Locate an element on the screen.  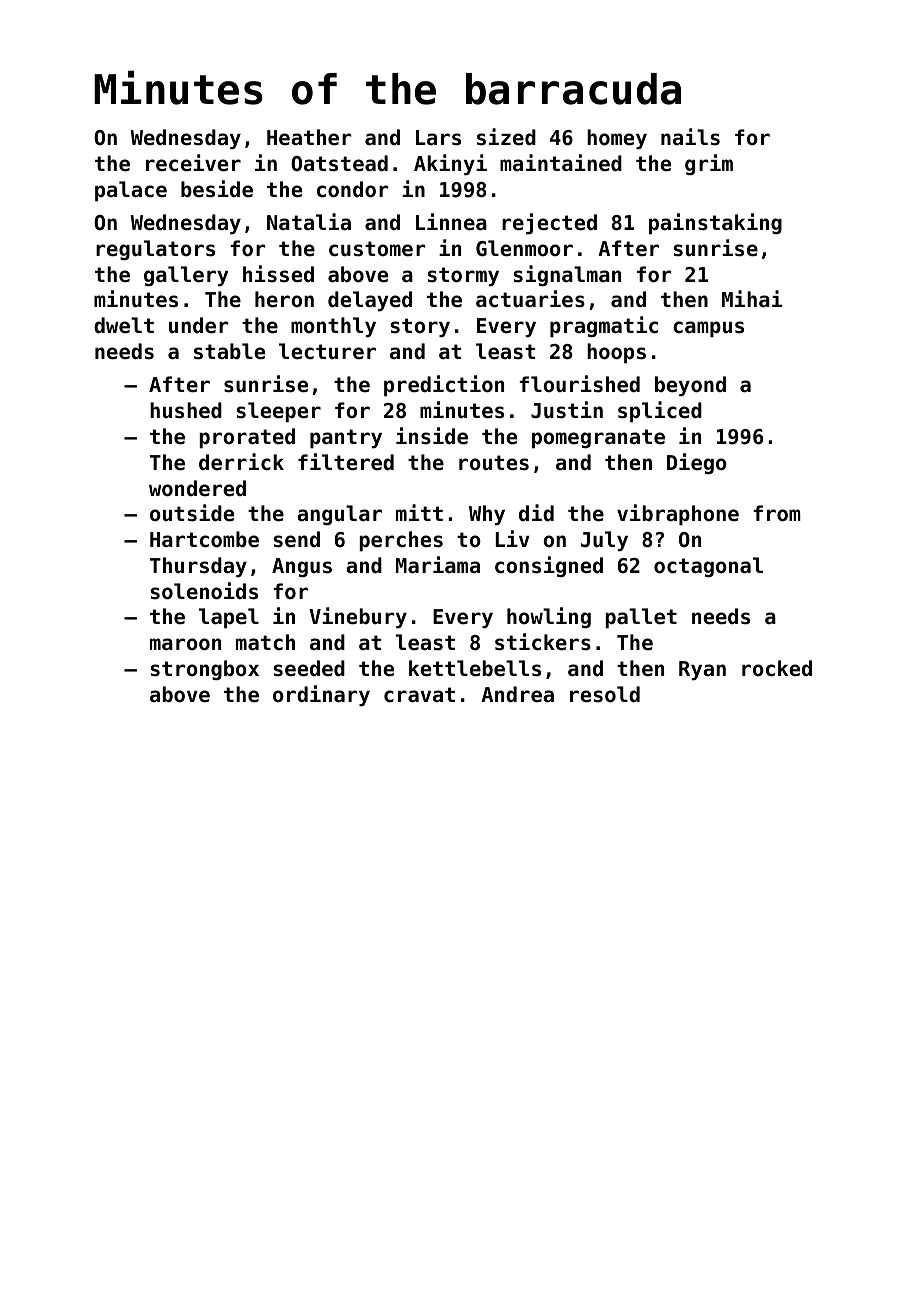
inside is located at coordinates (432, 436).
